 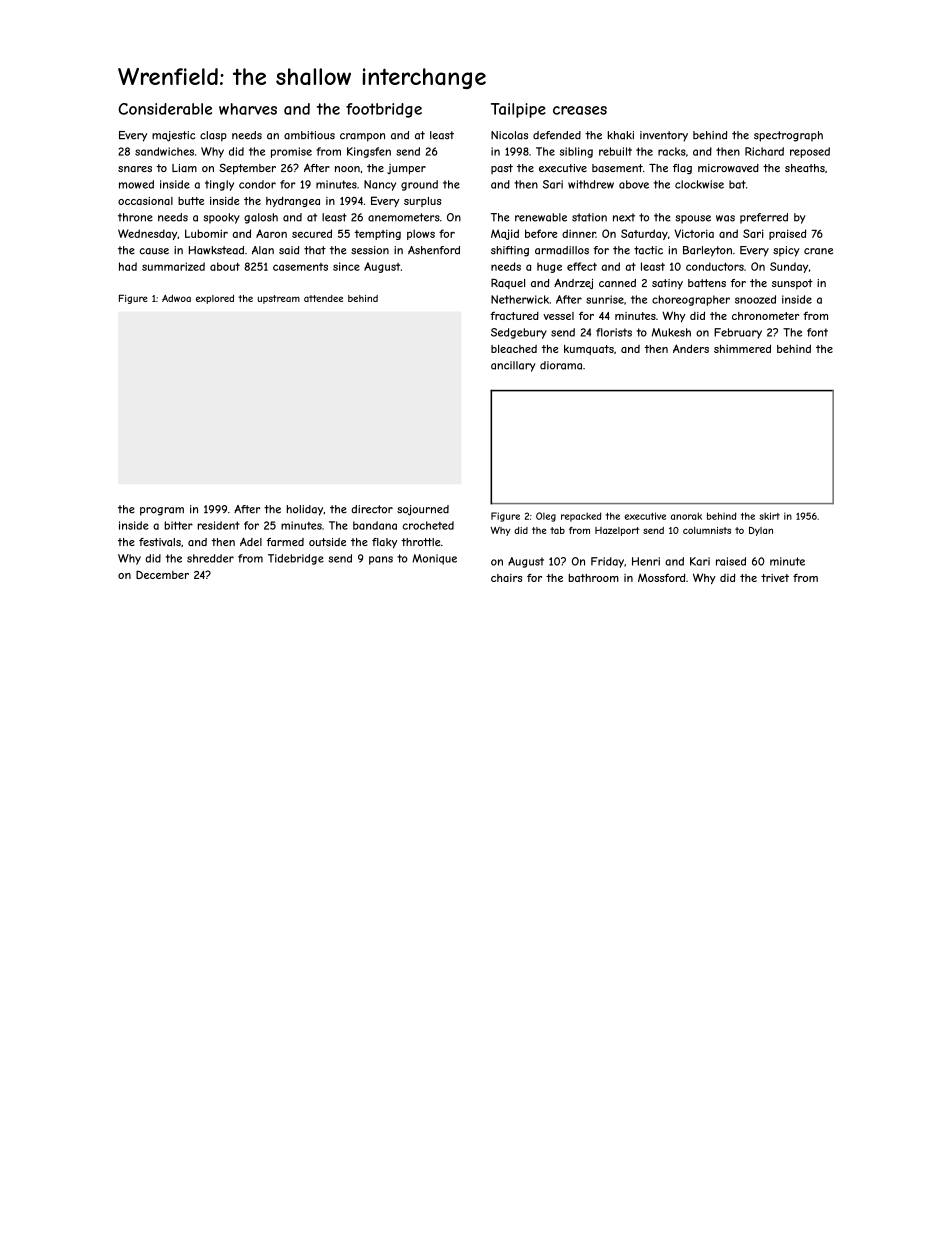 I want to click on Dylan, so click(x=761, y=531).
